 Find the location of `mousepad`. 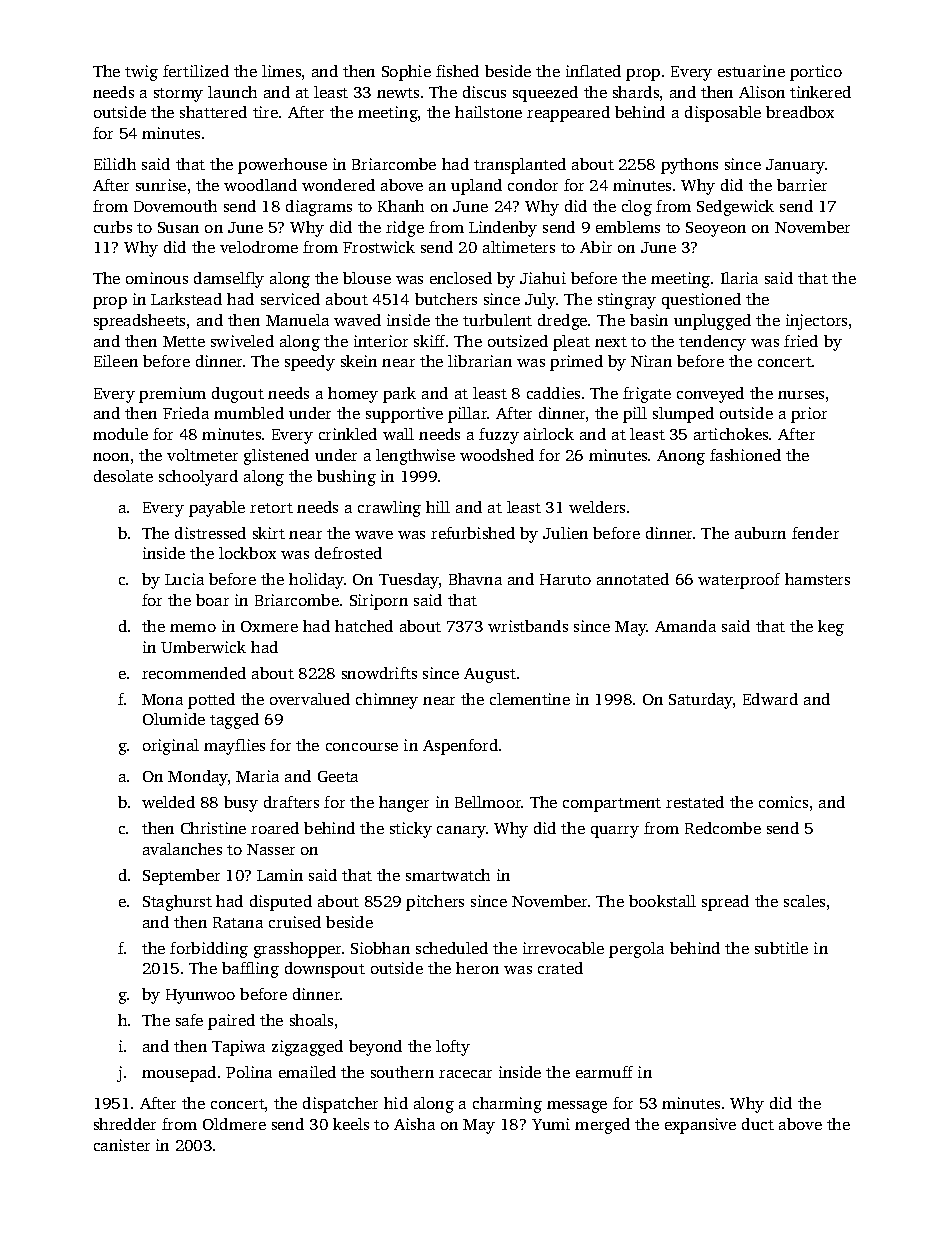

mousepad is located at coordinates (179, 1074).
